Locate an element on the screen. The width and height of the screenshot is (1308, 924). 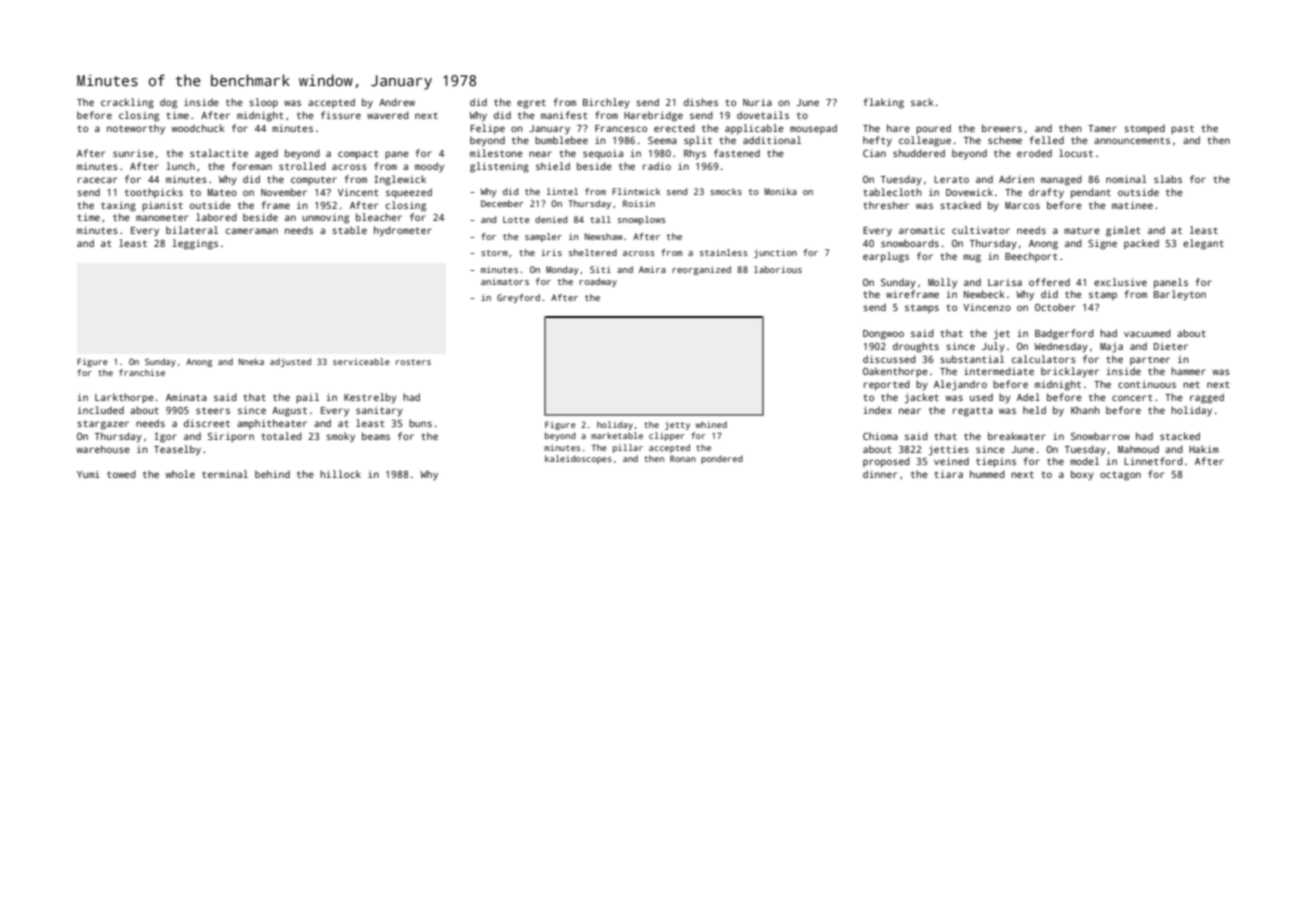
fissure is located at coordinates (341, 115).
